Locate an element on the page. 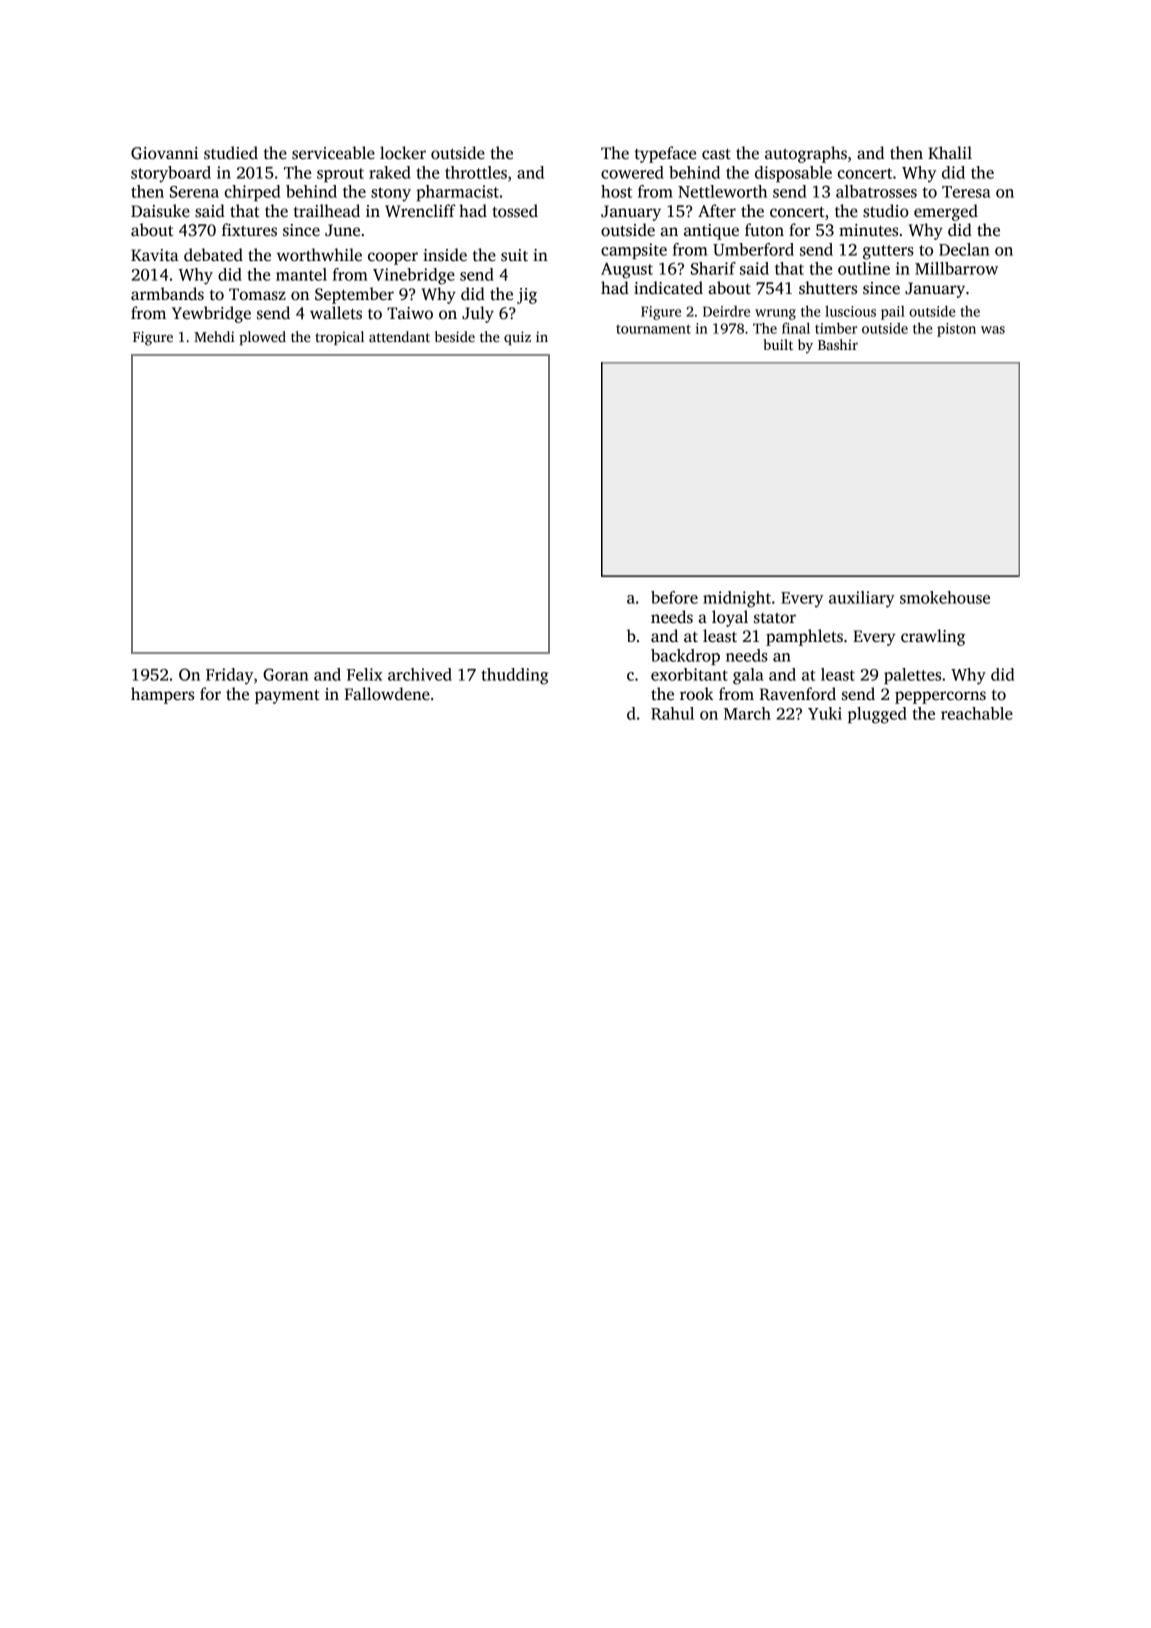  auxiliary is located at coordinates (862, 599).
